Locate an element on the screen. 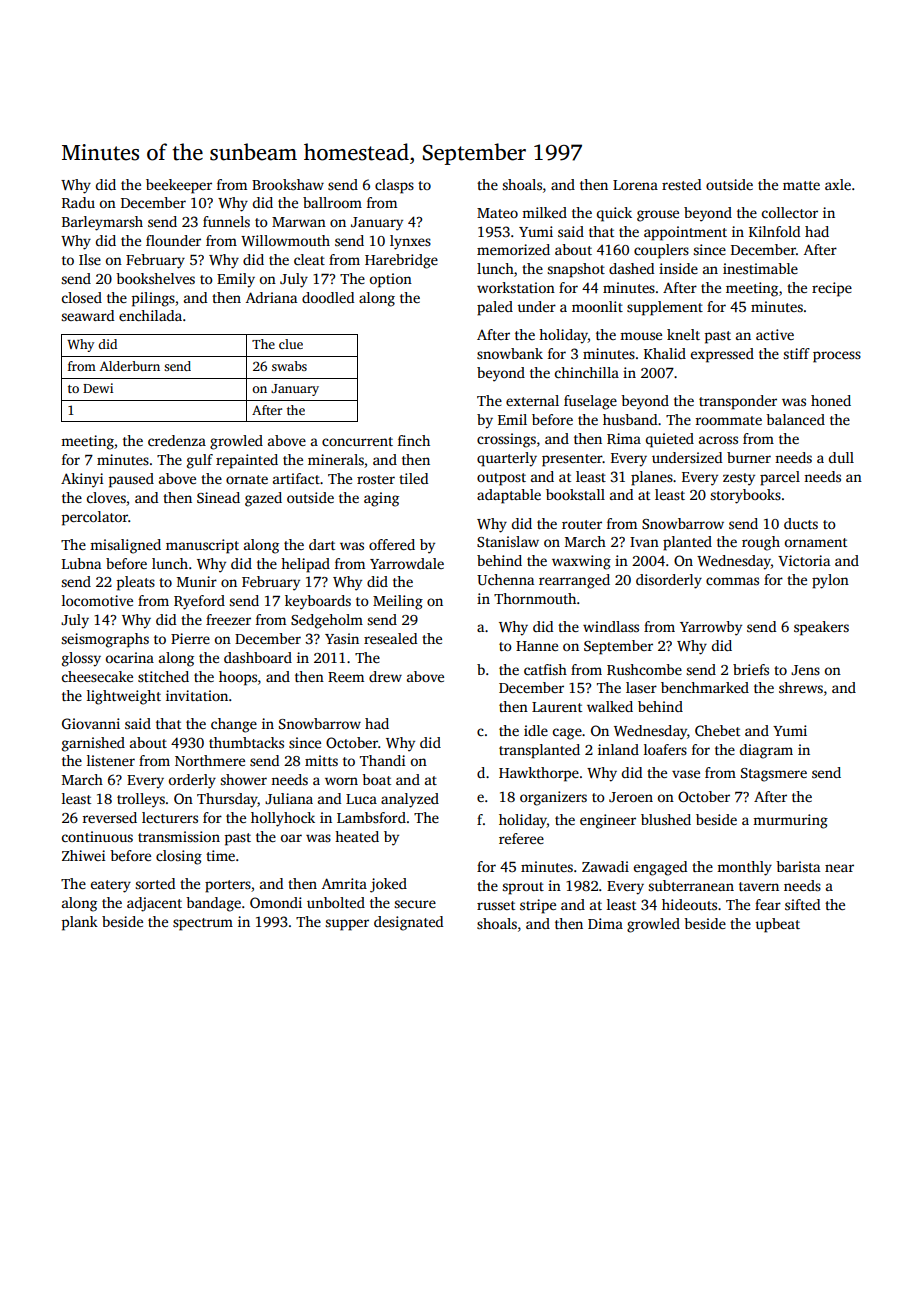 The height and width of the screenshot is (1314, 924). axle is located at coordinates (838, 184).
